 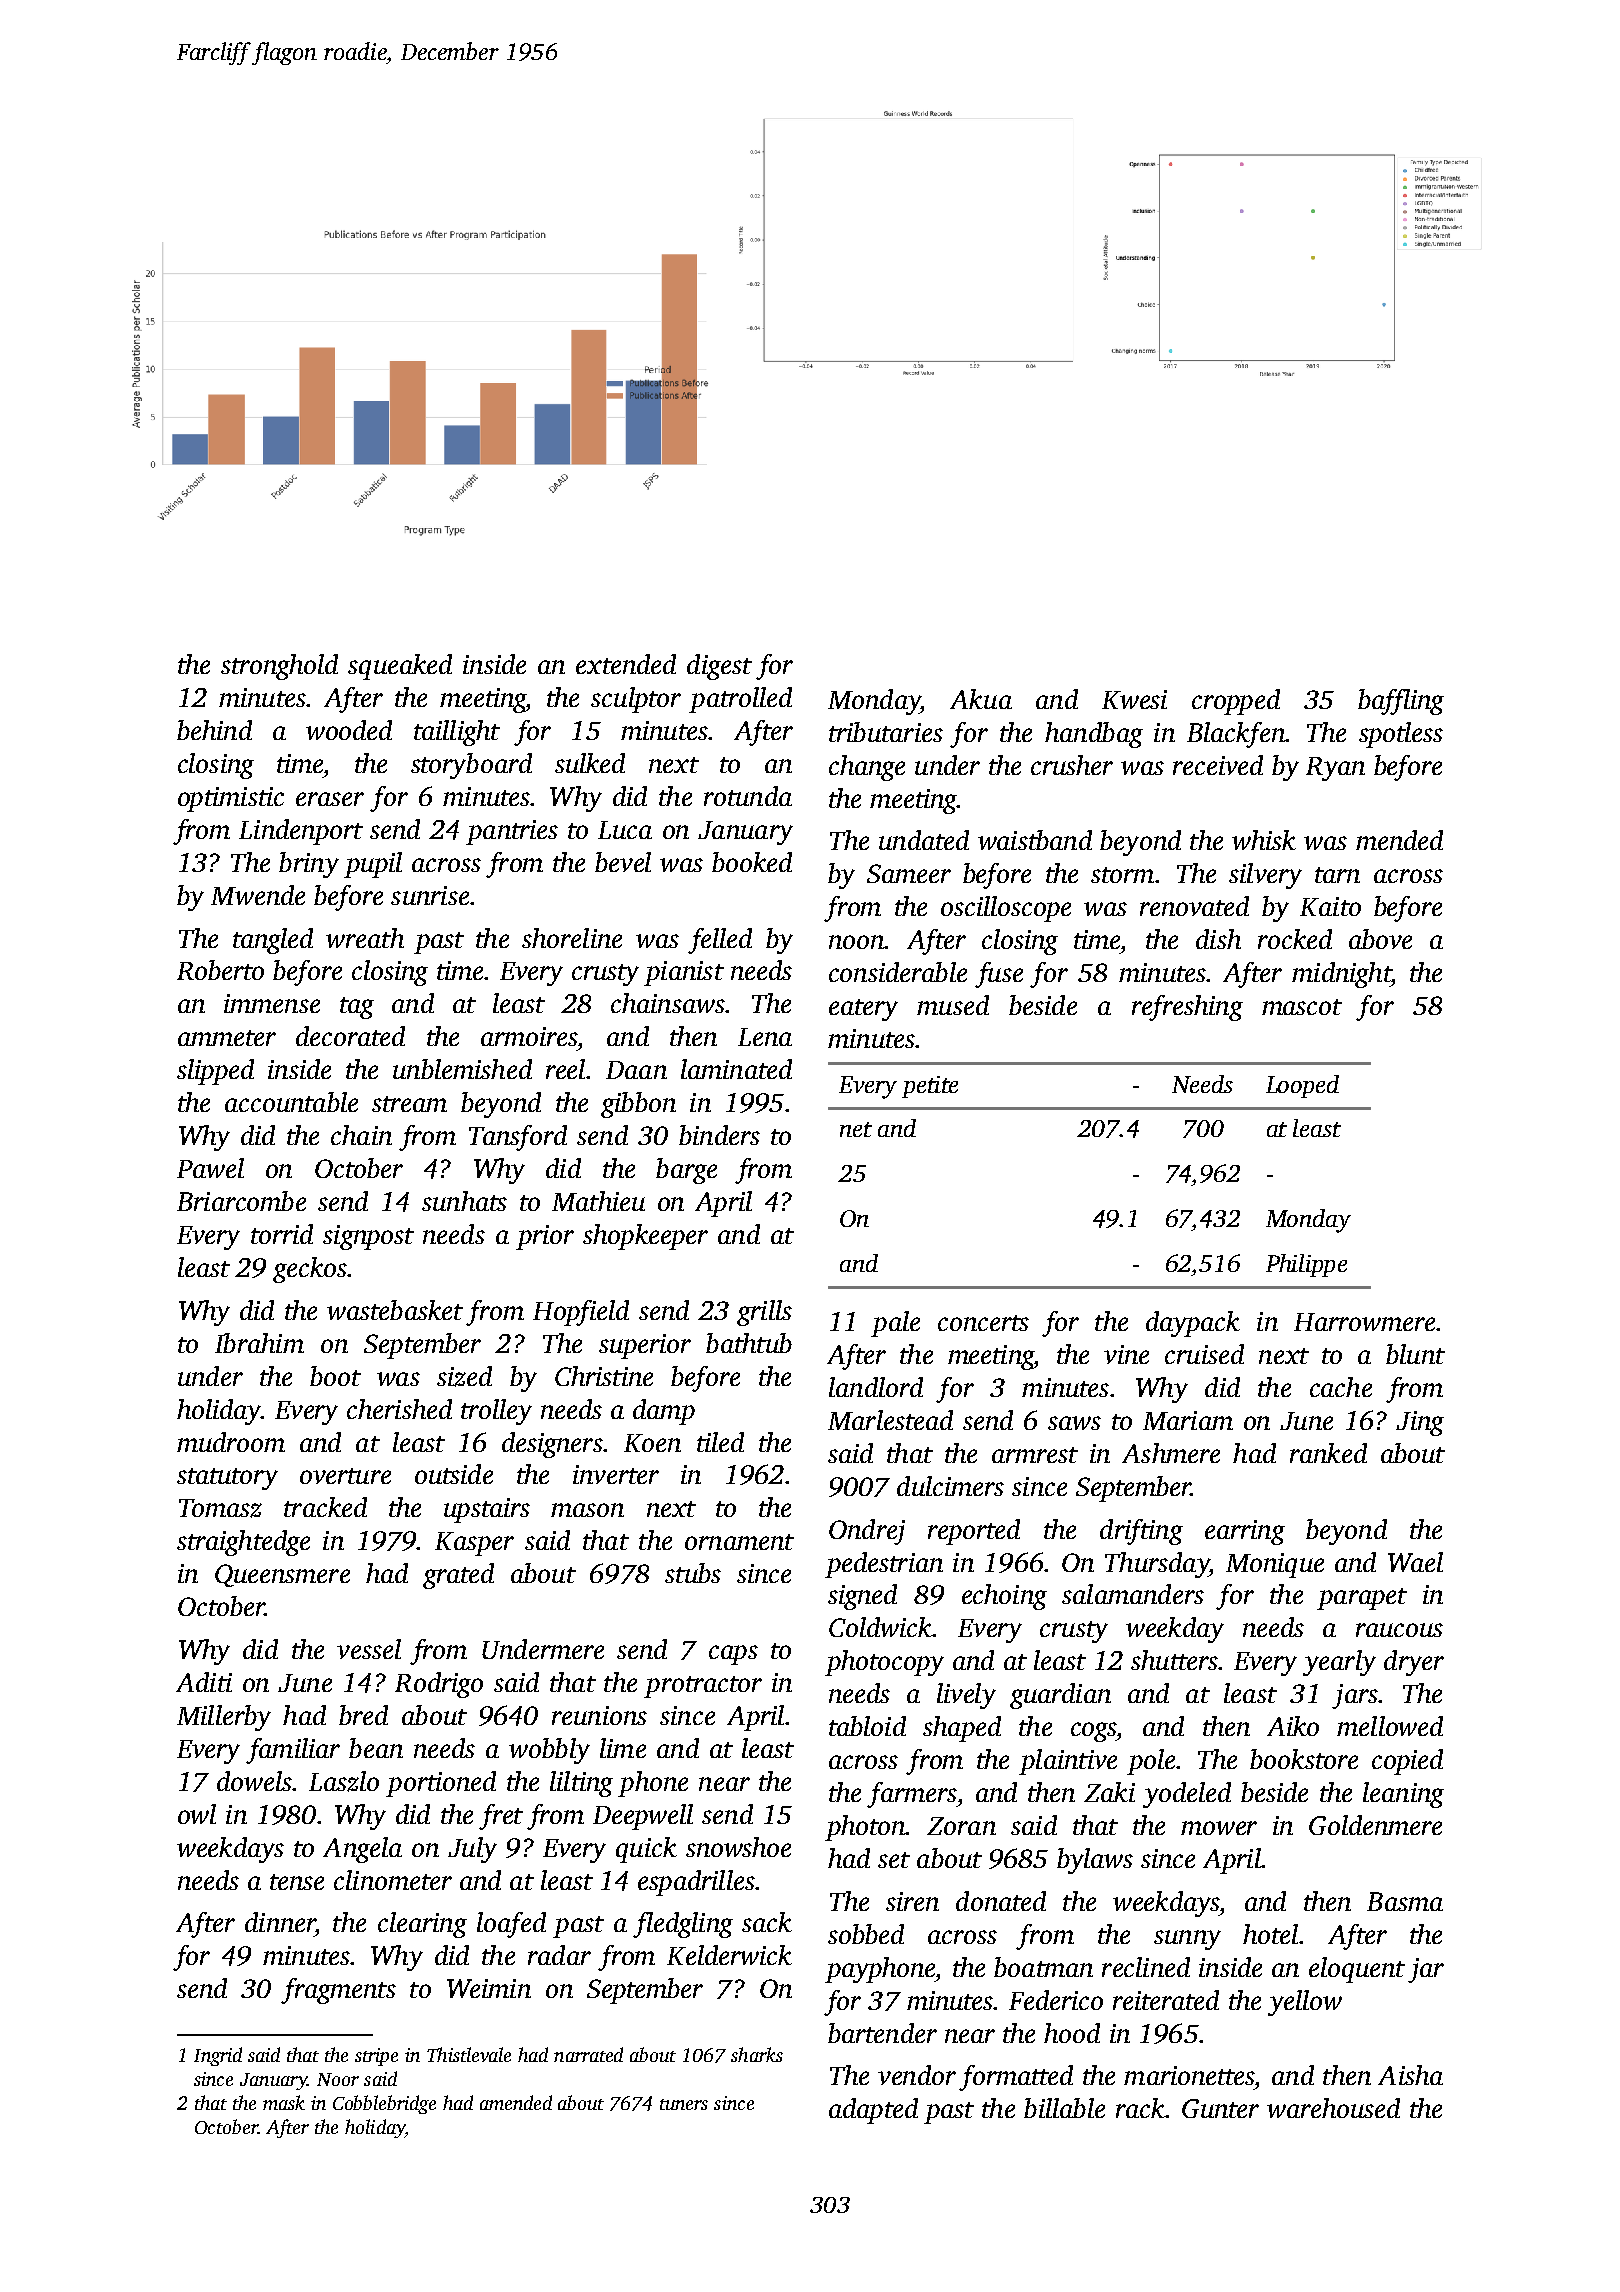 I want to click on Angela, so click(x=362, y=1850).
